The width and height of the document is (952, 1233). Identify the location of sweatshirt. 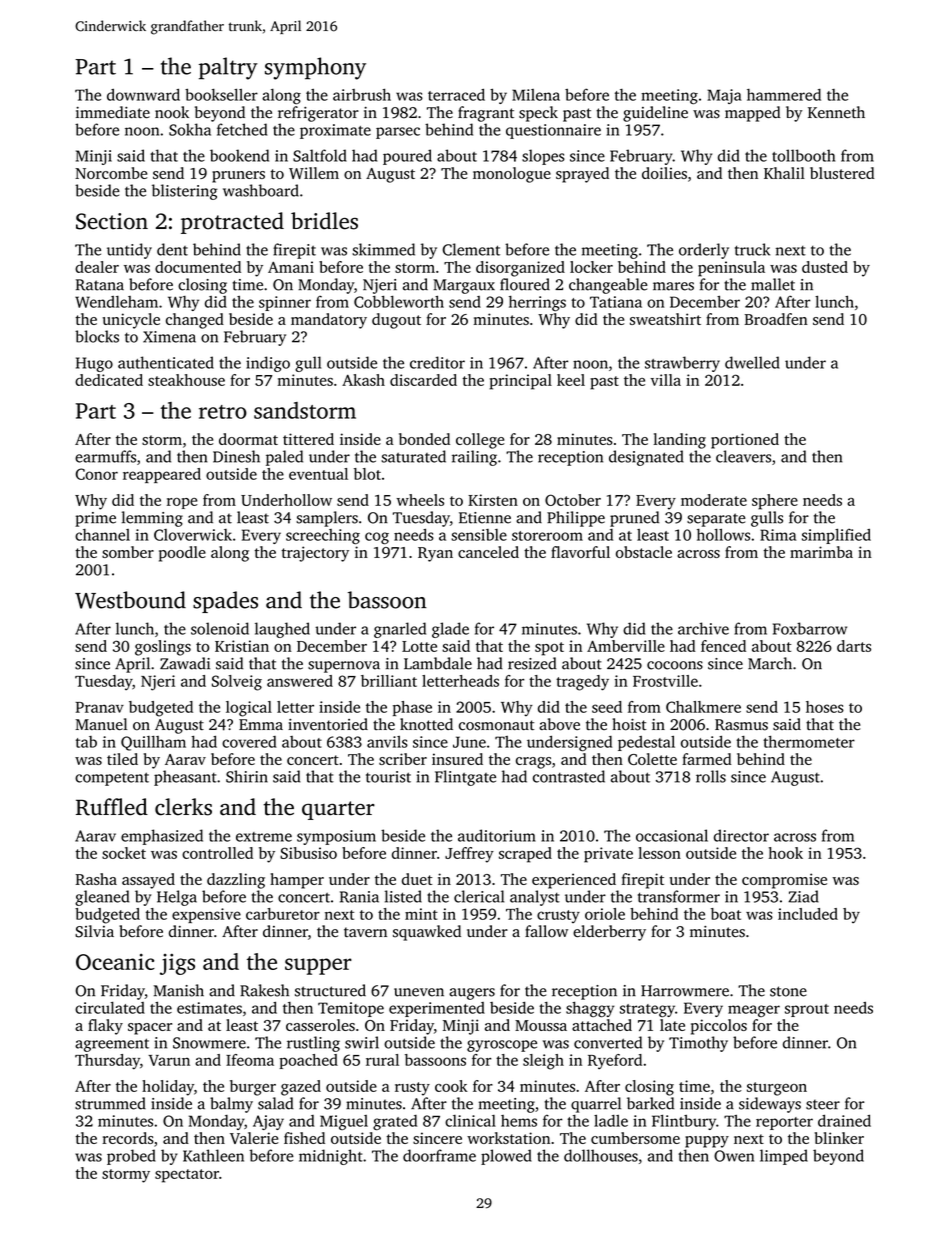
(665, 319).
